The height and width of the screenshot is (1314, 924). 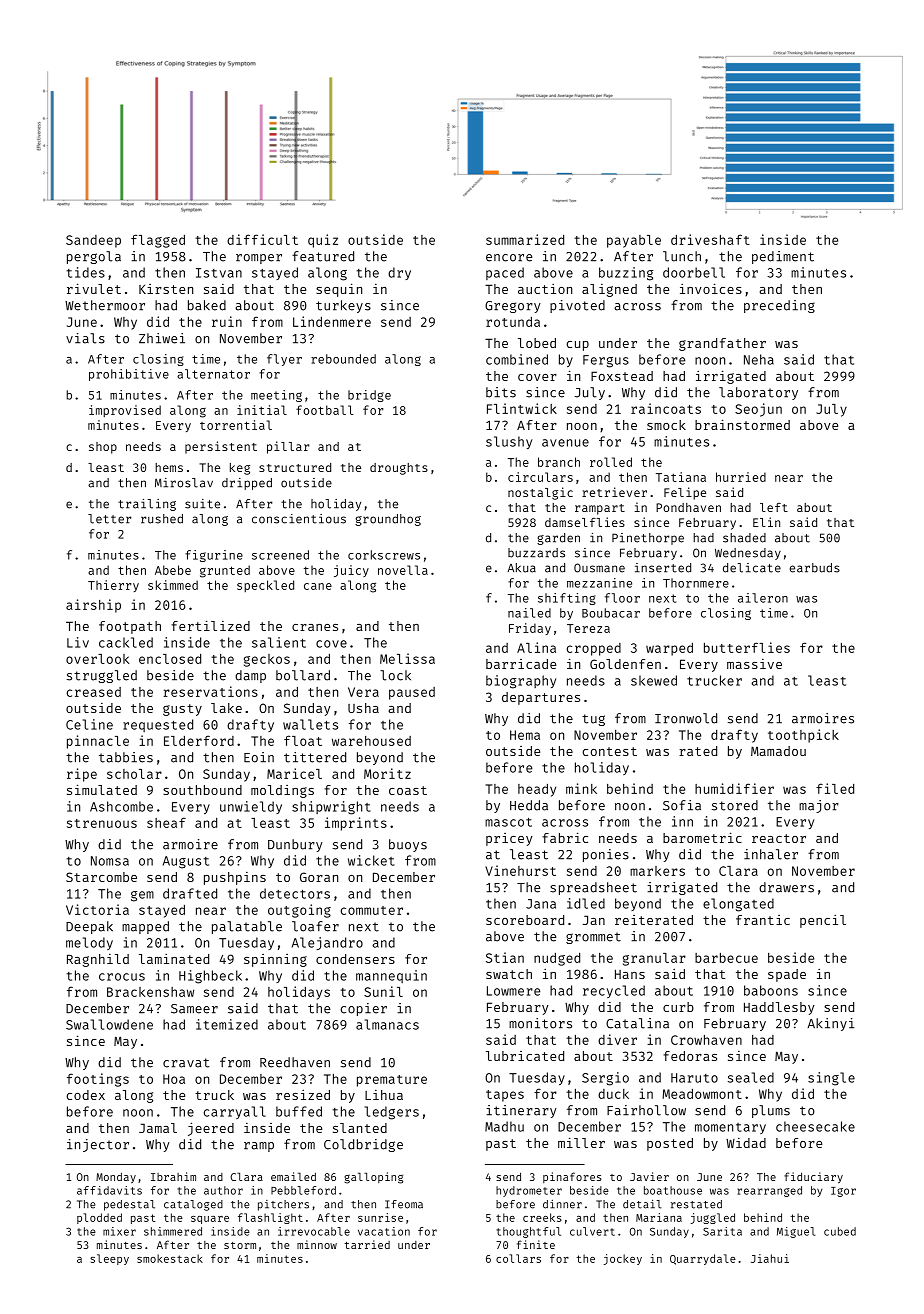 What do you see at coordinates (521, 568) in the screenshot?
I see `Akua` at bounding box center [521, 568].
